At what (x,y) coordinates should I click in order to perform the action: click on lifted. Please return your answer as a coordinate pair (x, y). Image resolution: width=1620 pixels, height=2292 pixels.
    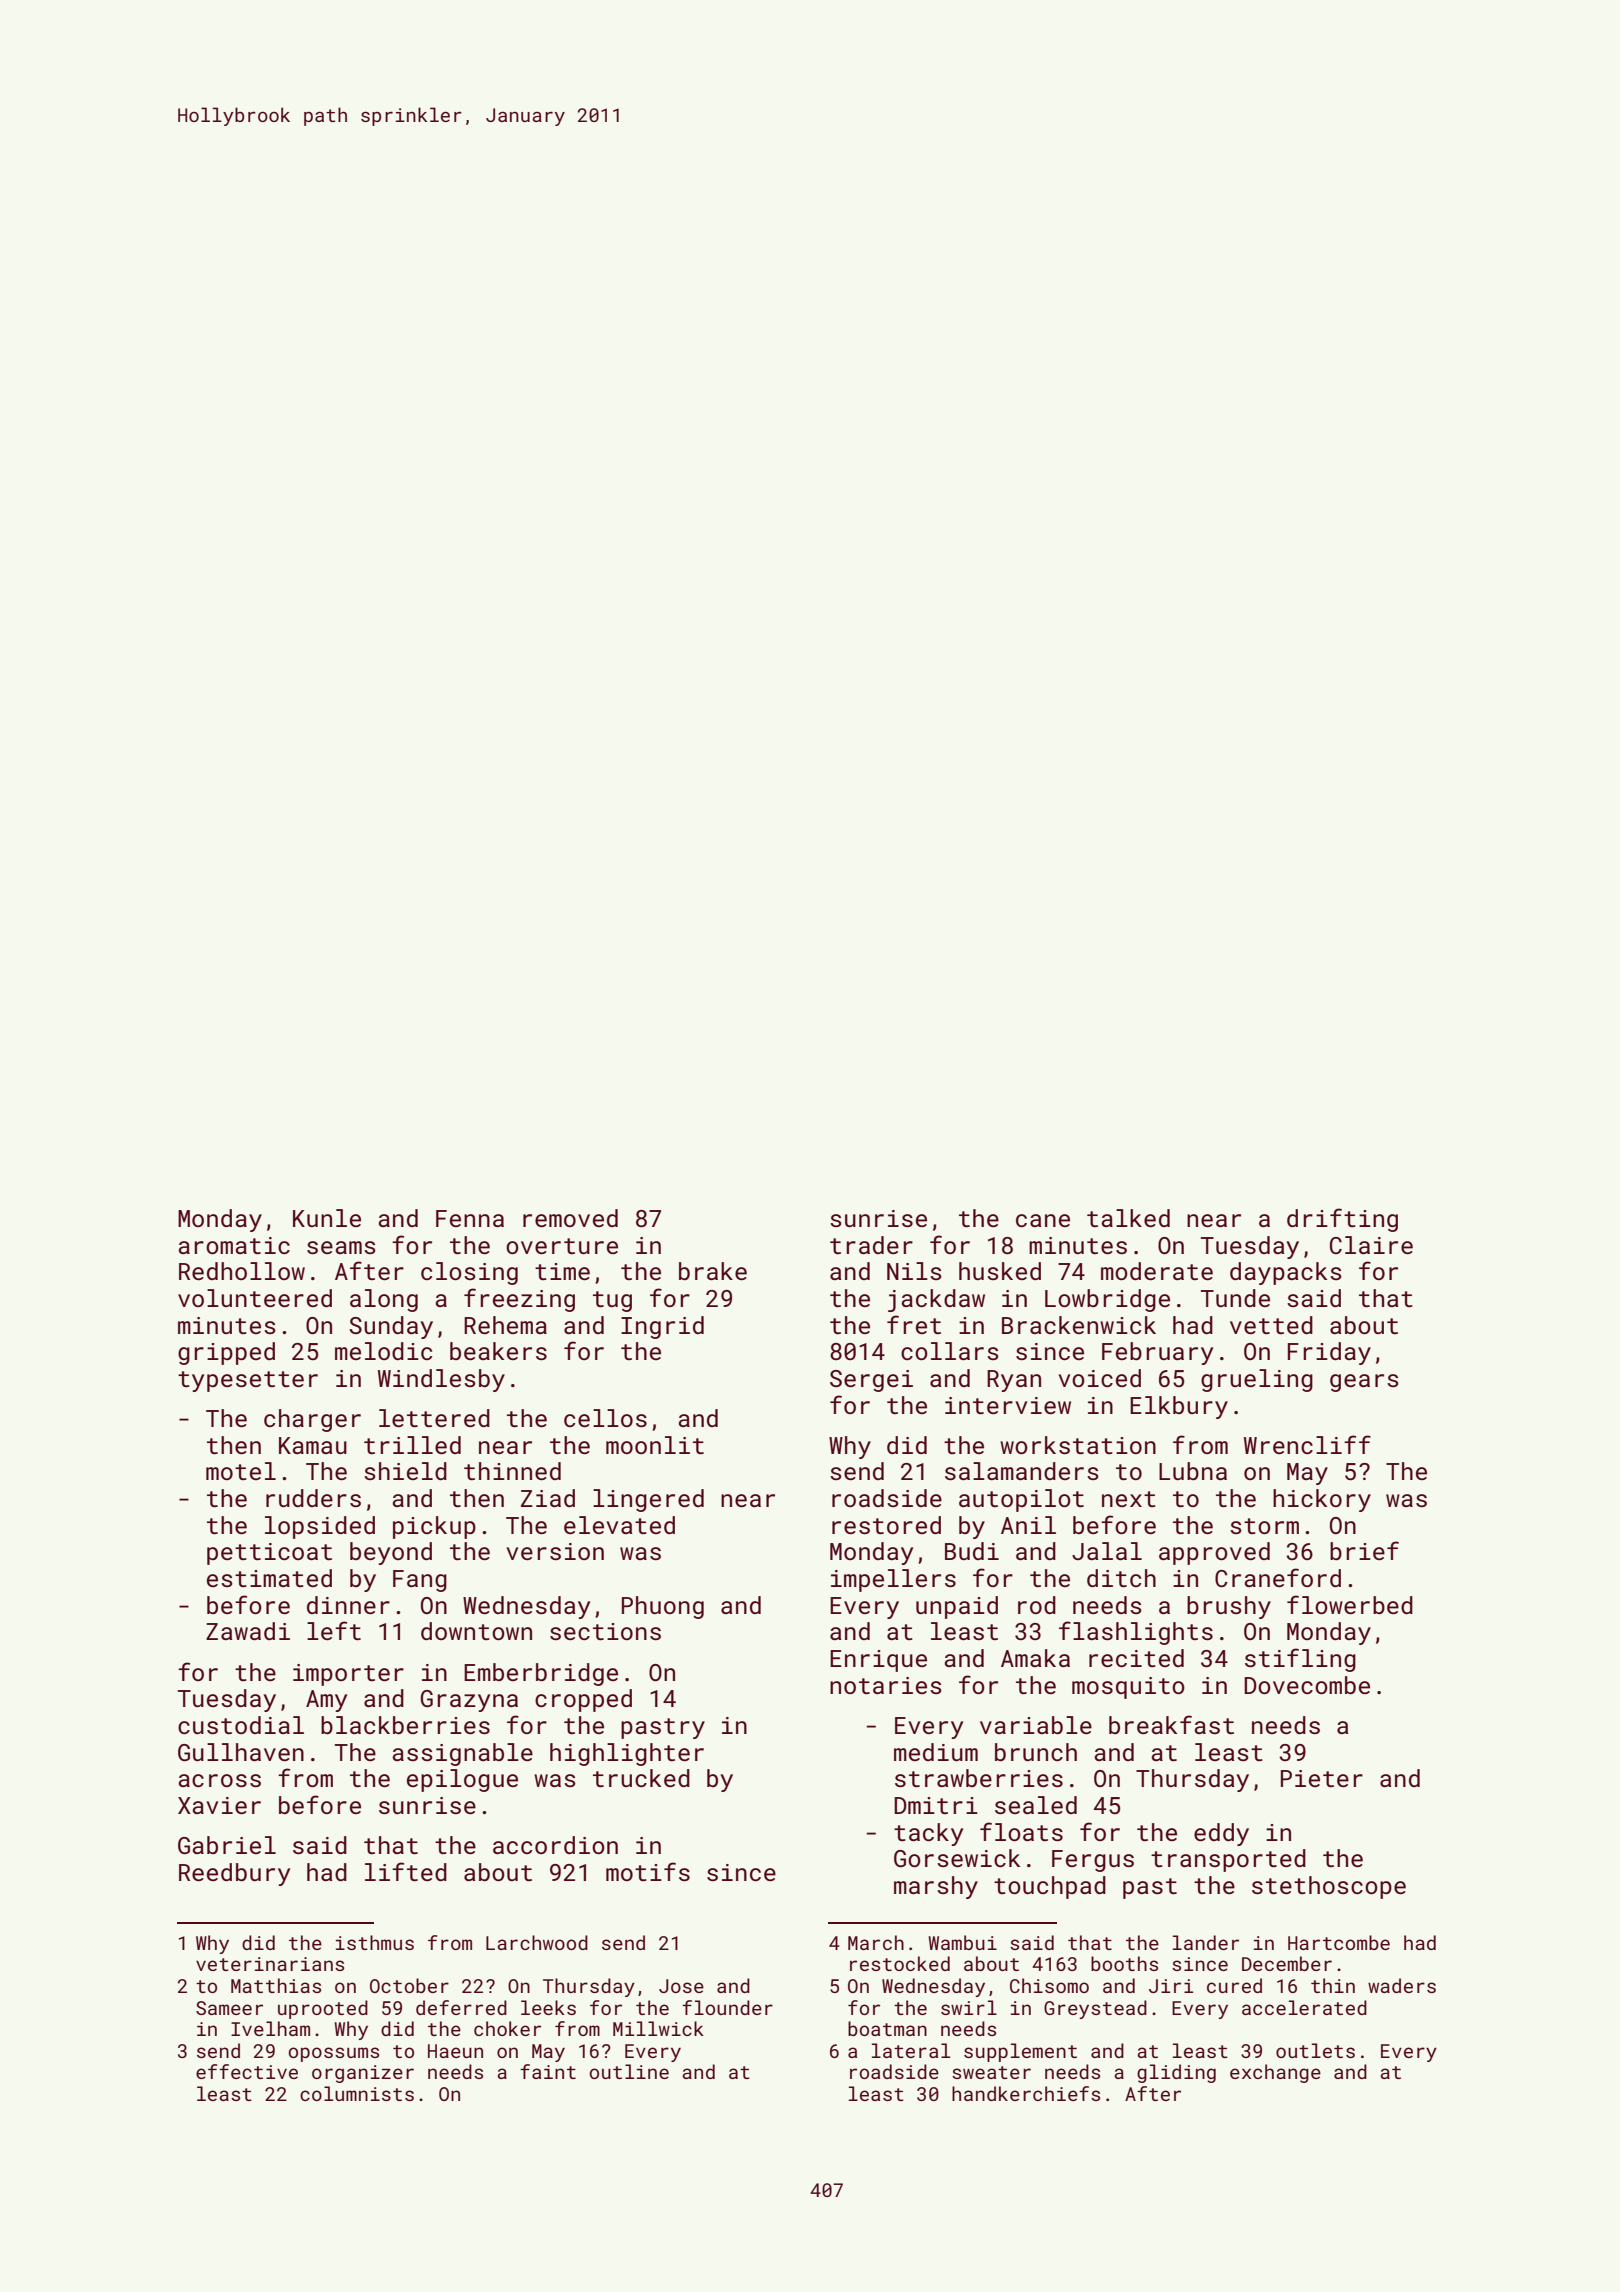
    Looking at the image, I should click on (406, 1871).
